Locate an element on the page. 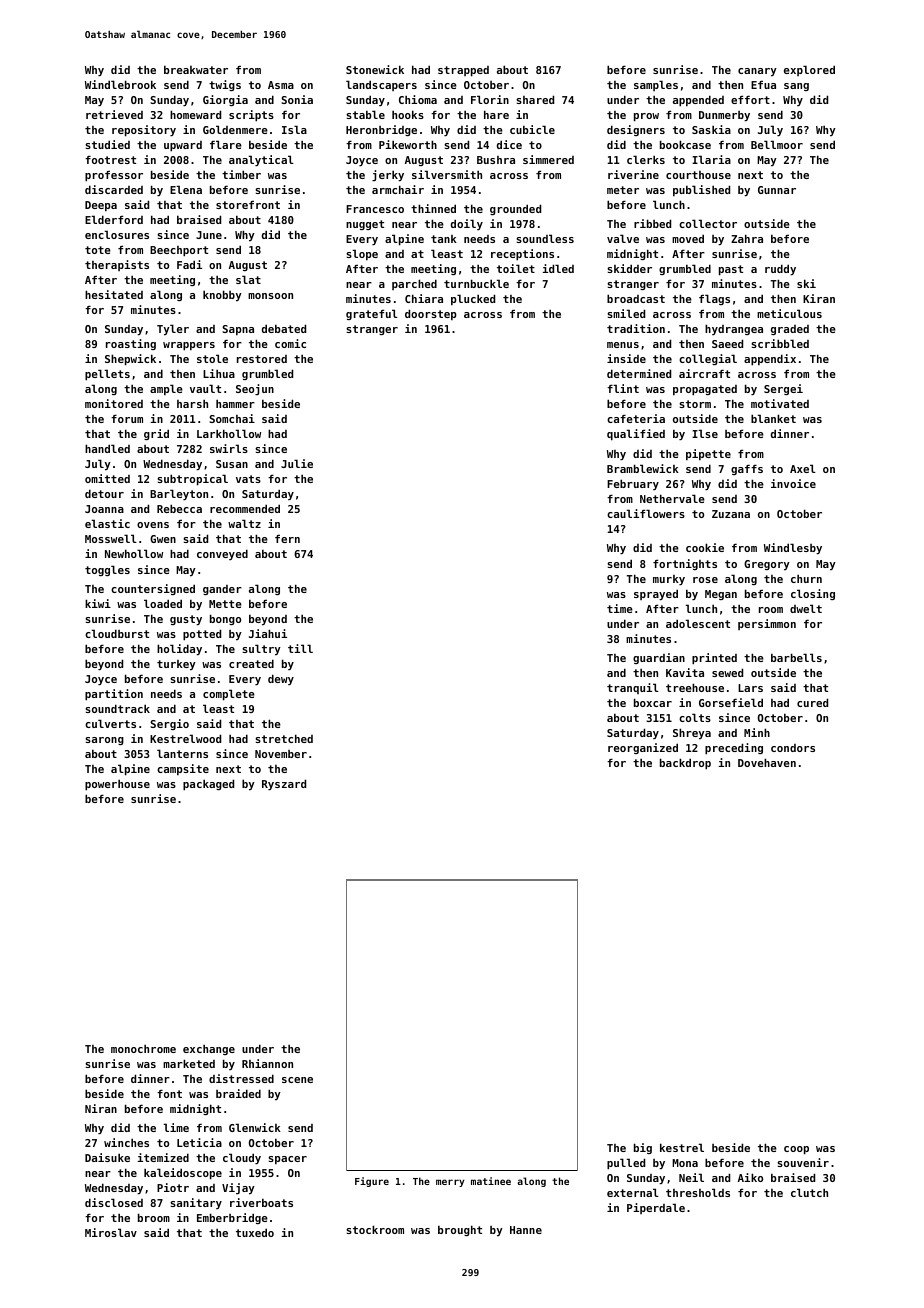  Jiahui is located at coordinates (268, 633).
